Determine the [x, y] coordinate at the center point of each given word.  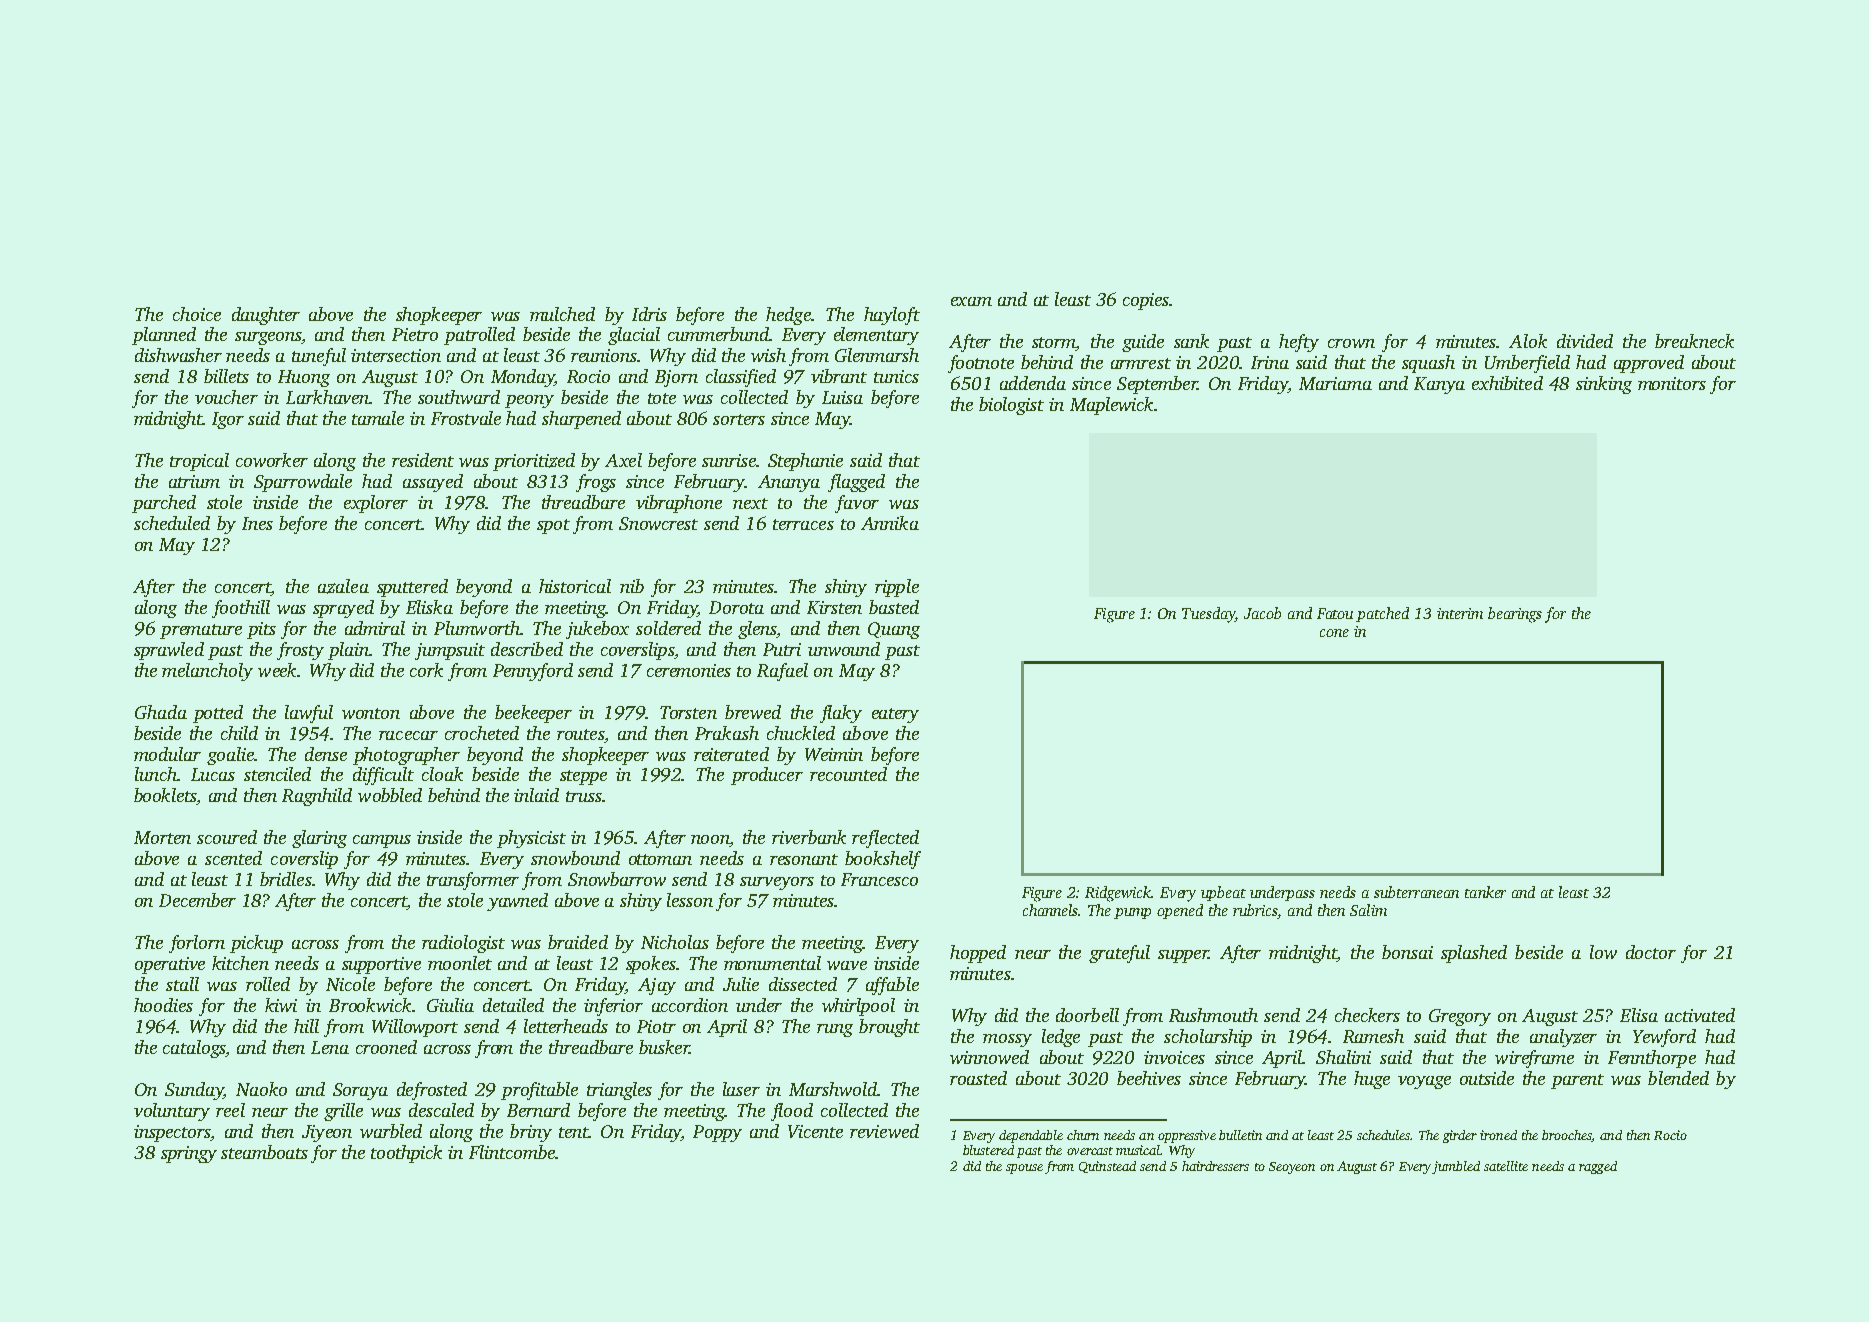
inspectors [172, 1133]
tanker [1485, 892]
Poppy [717, 1133]
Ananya [789, 483]
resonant [804, 859]
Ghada [161, 712]
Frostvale [466, 418]
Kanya [1439, 385]
